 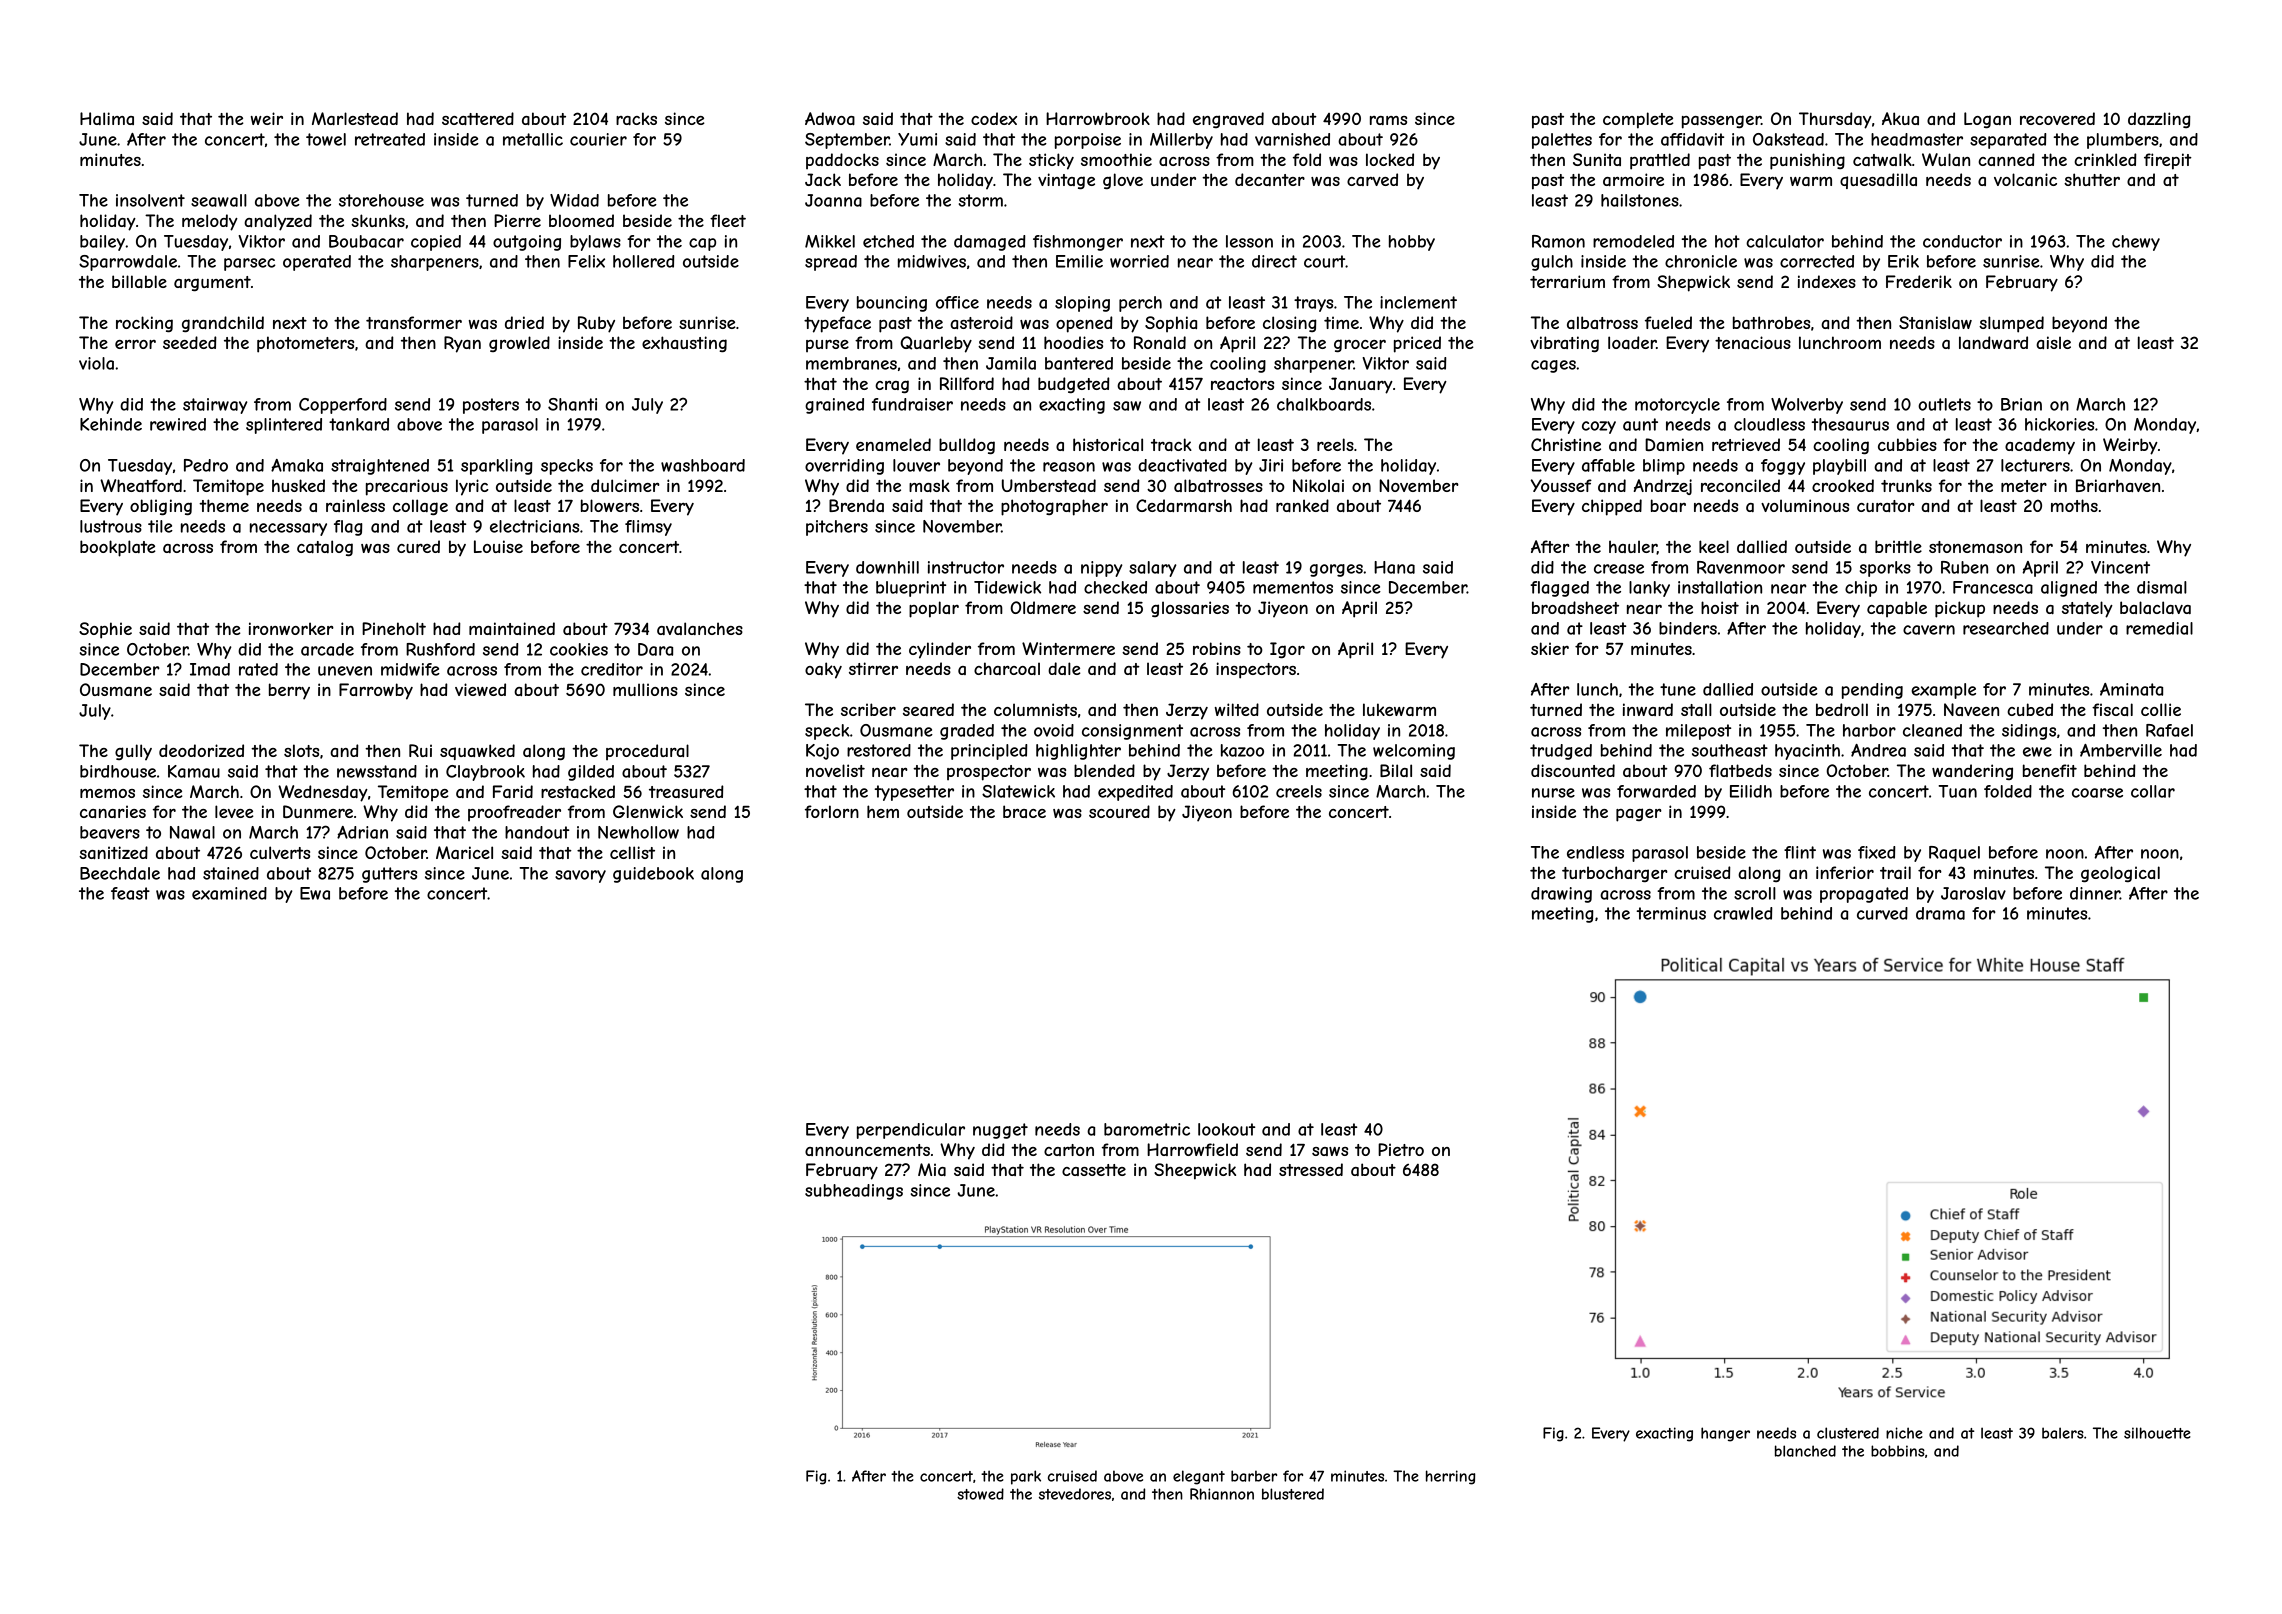 I want to click on Akua, so click(x=1900, y=118).
